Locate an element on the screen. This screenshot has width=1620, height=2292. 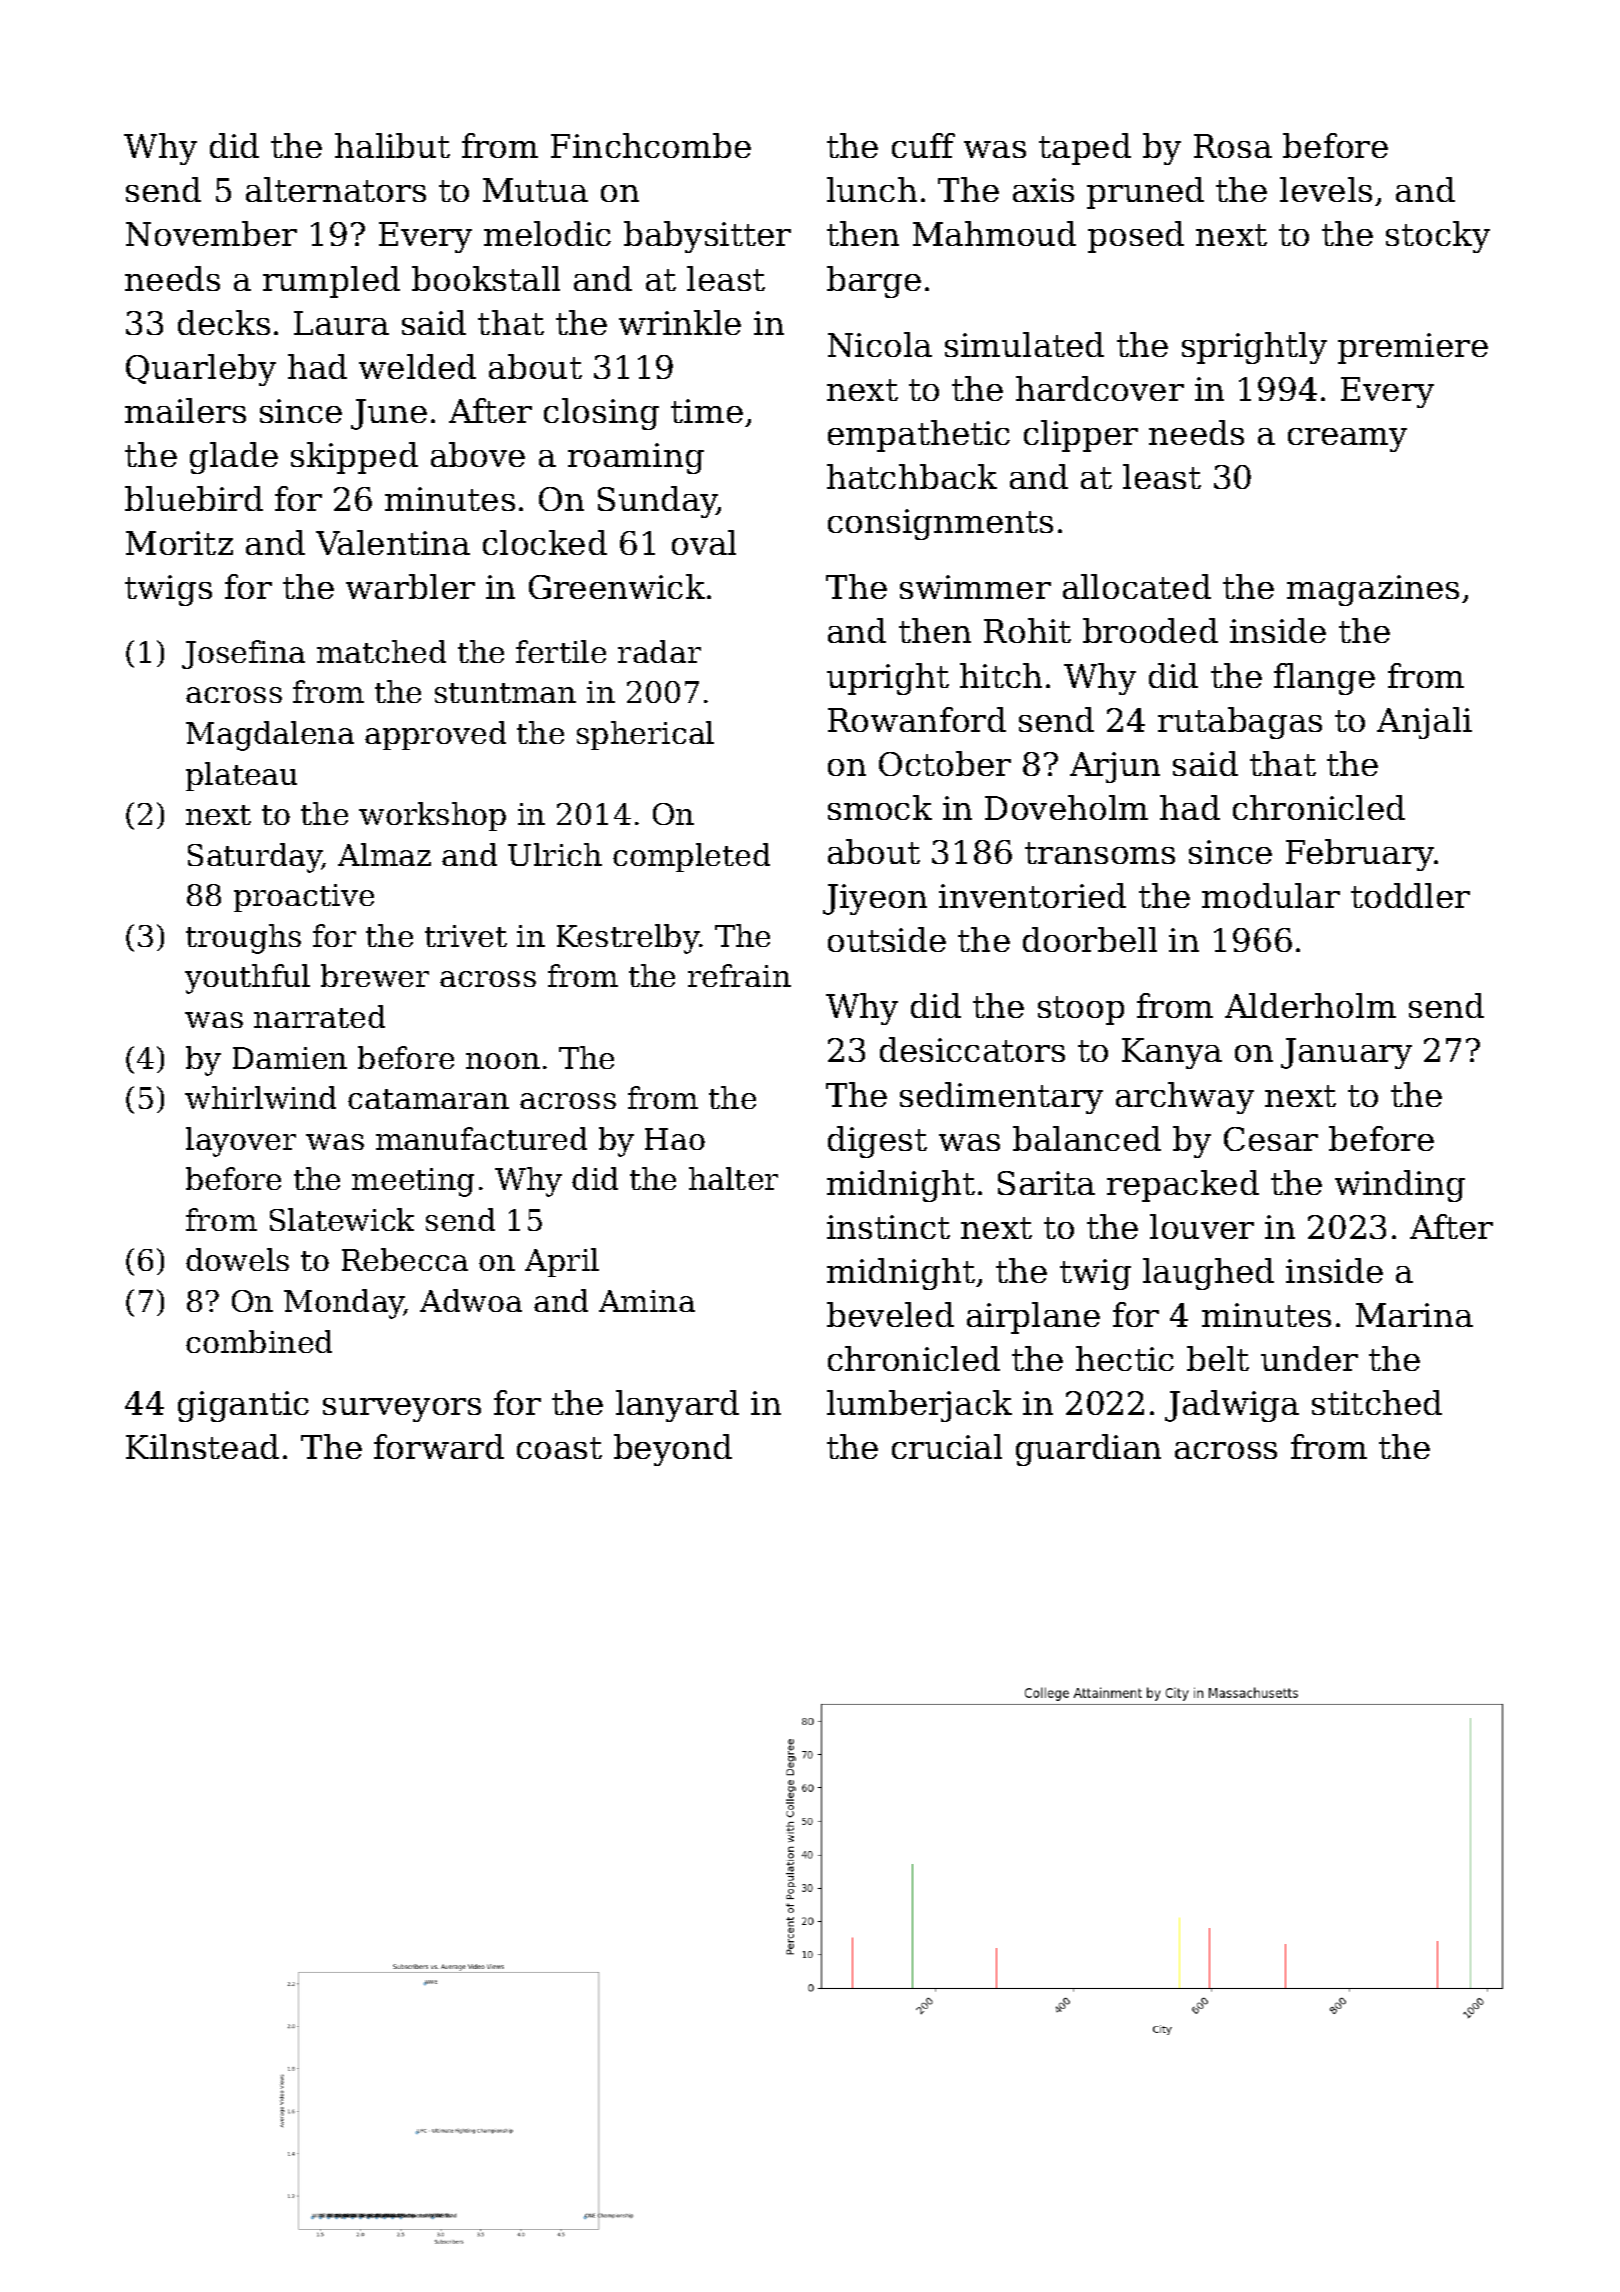
barge is located at coordinates (874, 282).
